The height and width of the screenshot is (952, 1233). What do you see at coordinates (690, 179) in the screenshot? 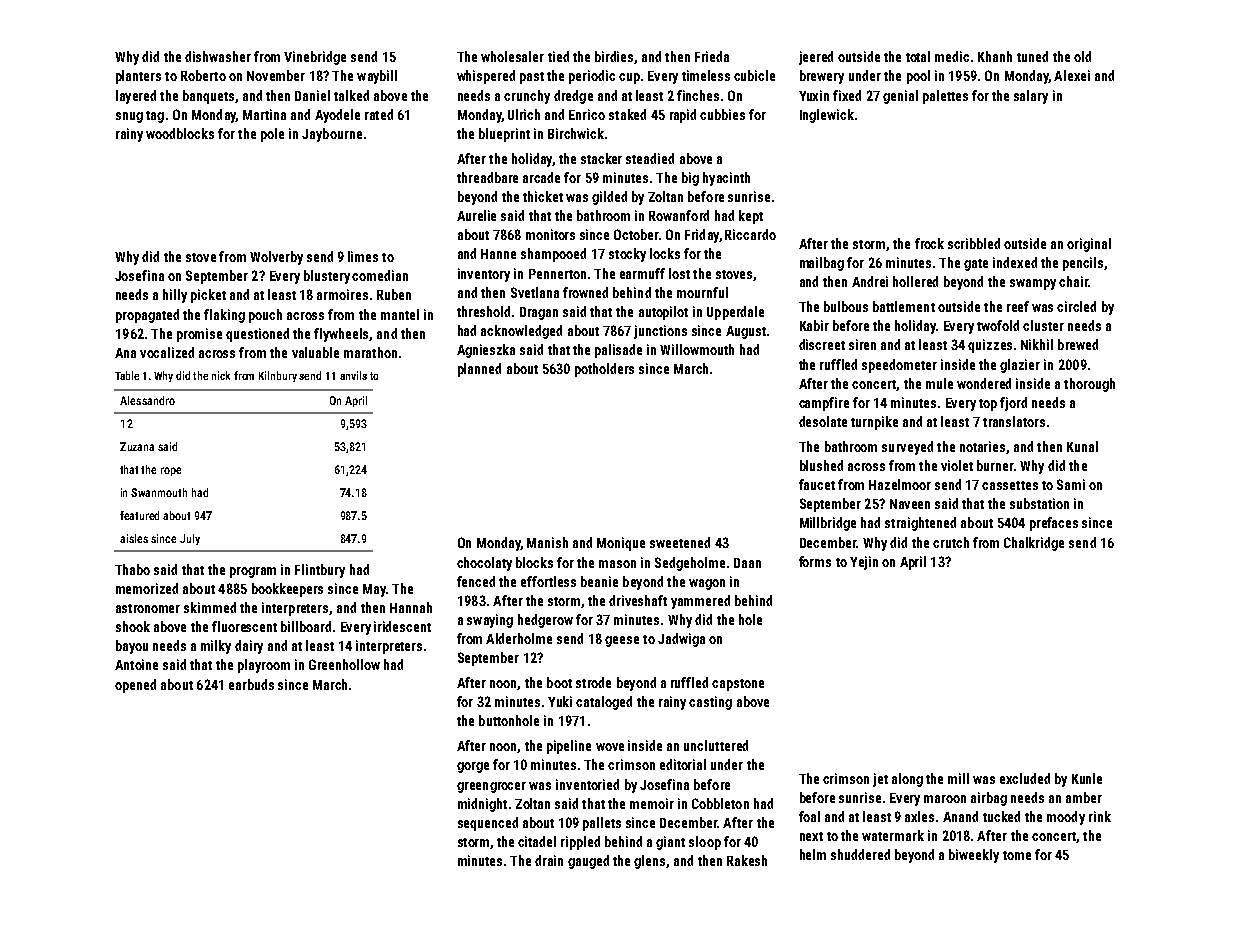
I see `big` at bounding box center [690, 179].
